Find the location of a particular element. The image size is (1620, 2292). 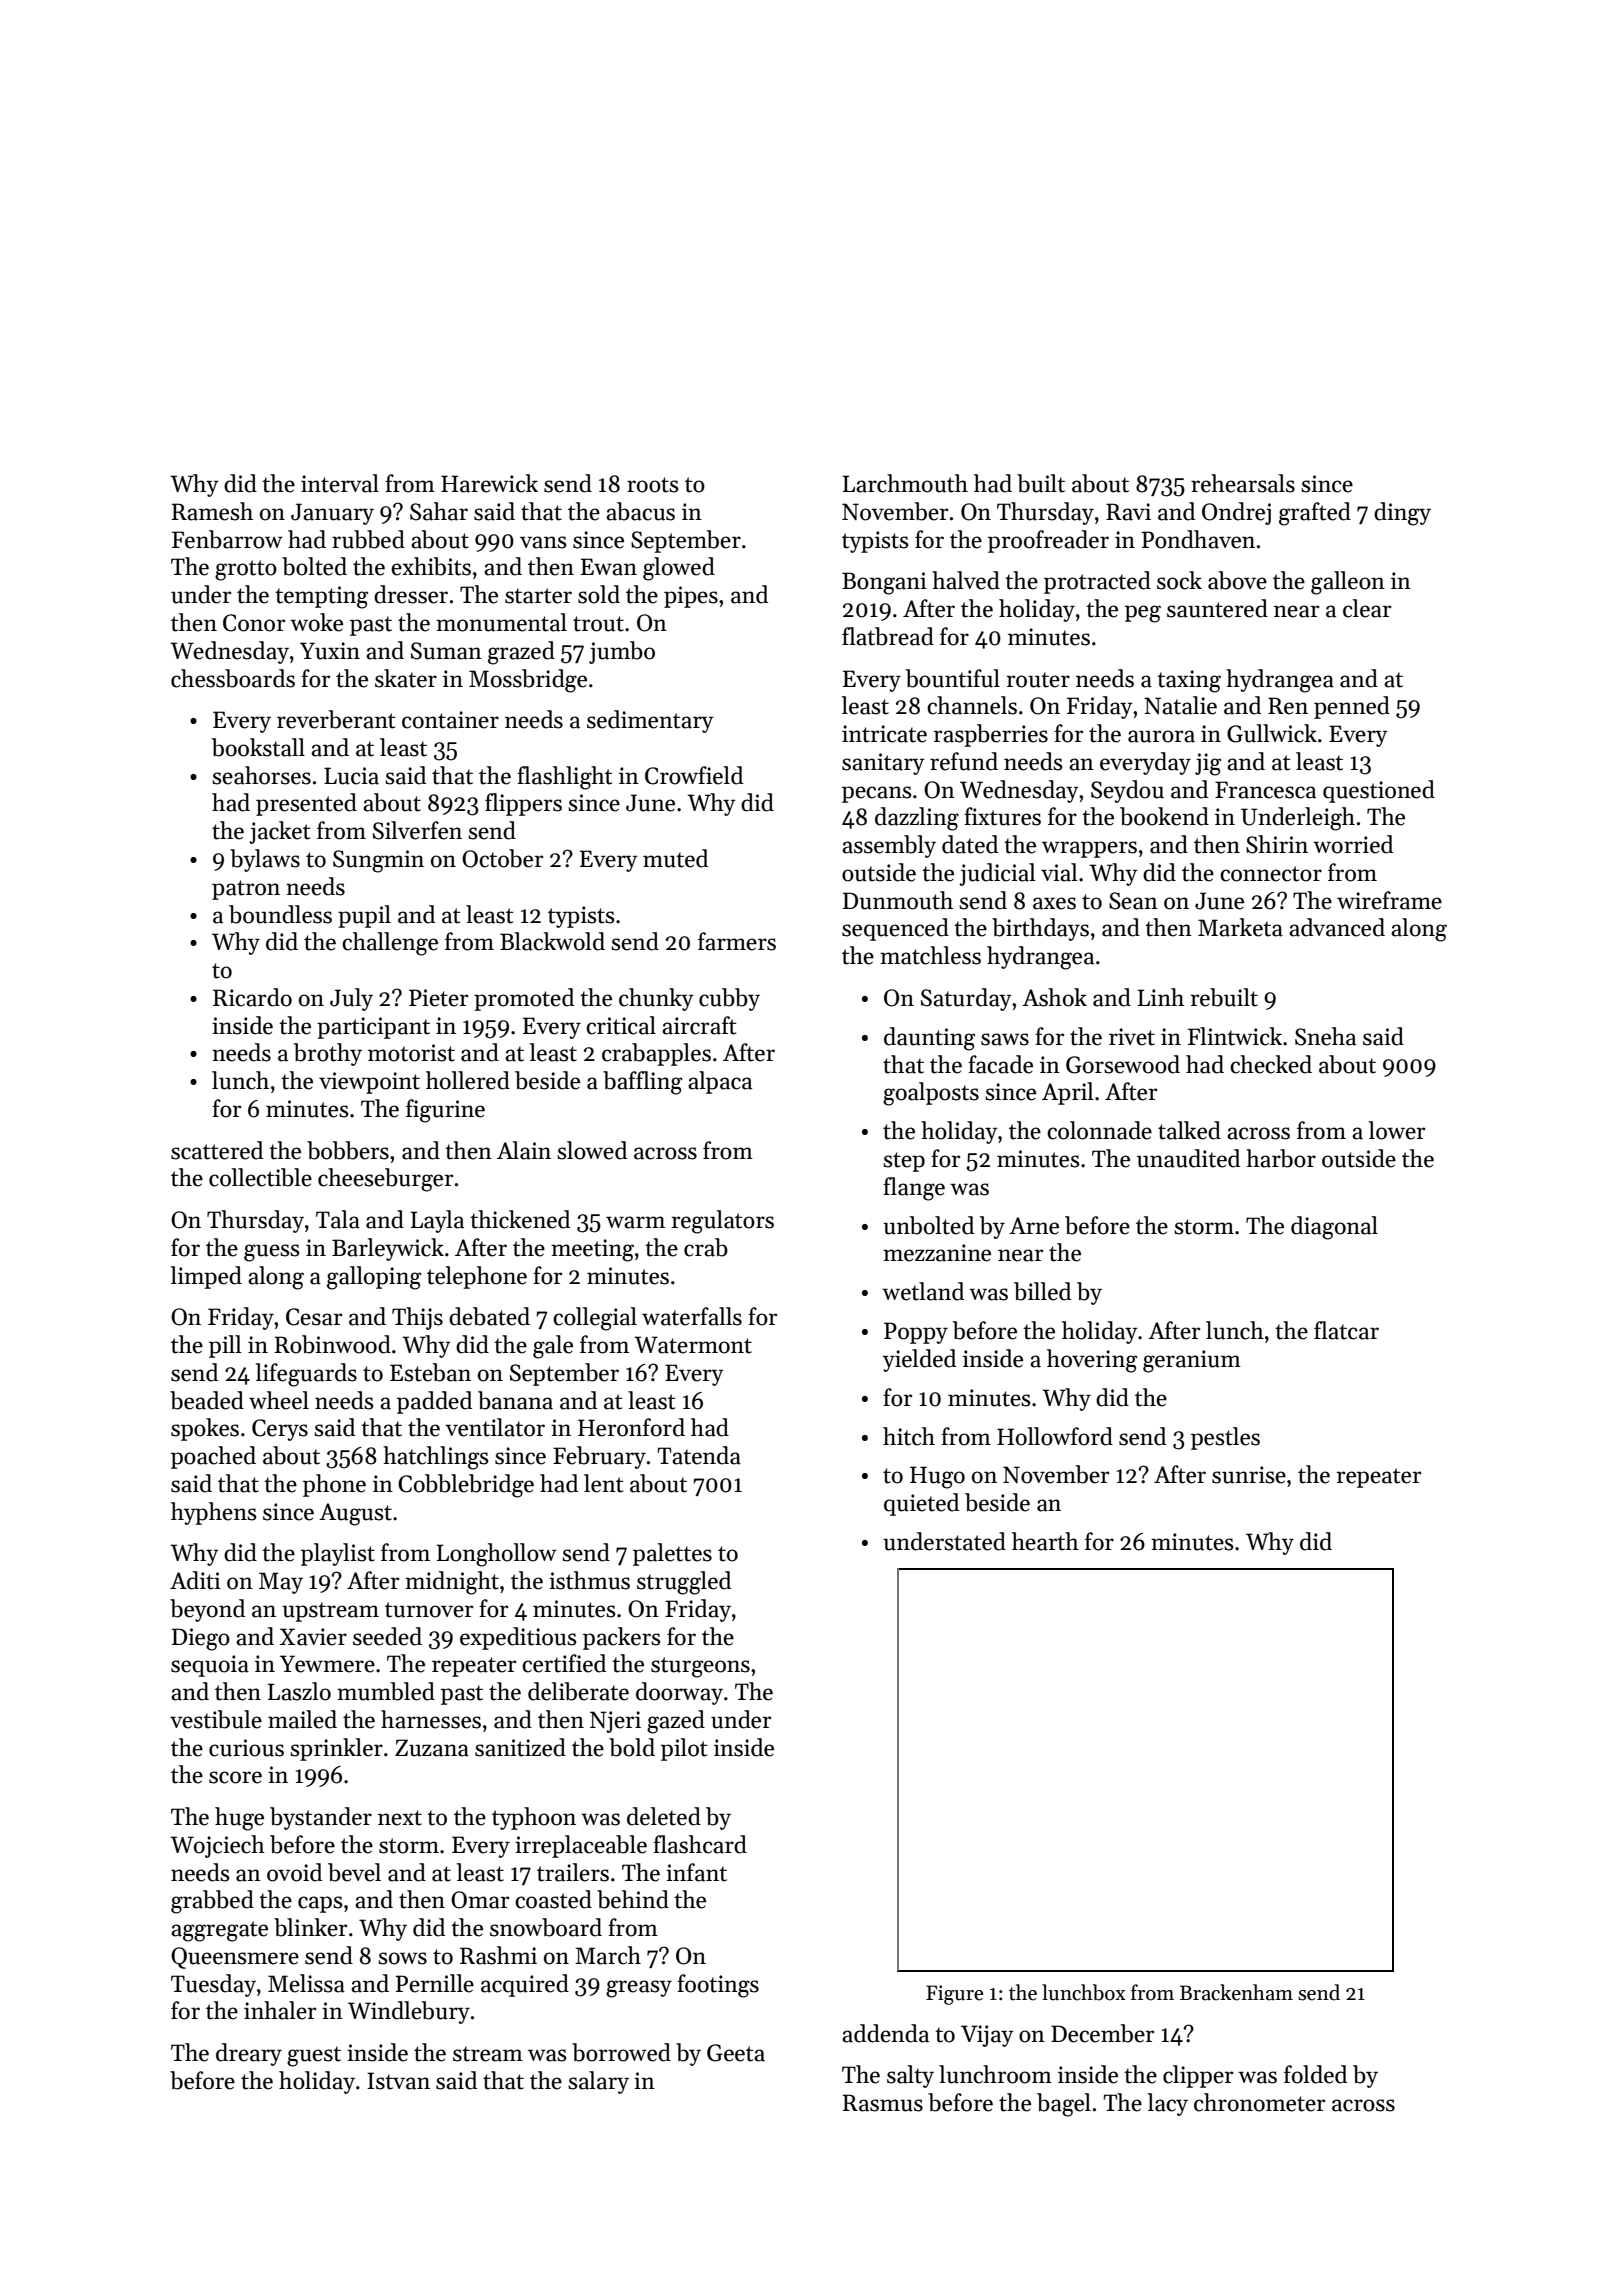

checked is located at coordinates (1271, 1064).
